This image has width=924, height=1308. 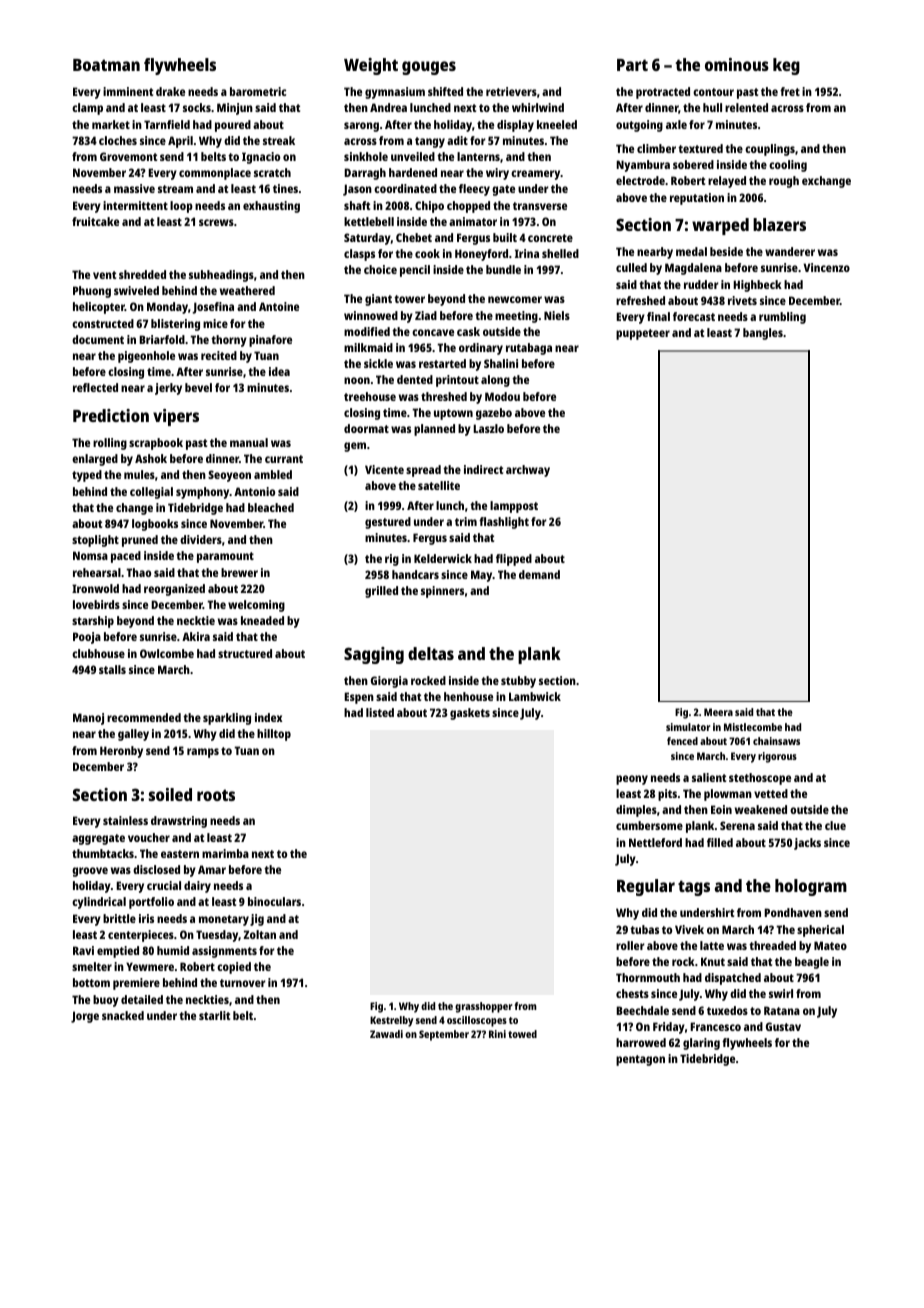 What do you see at coordinates (715, 1026) in the image?
I see `Francesco` at bounding box center [715, 1026].
